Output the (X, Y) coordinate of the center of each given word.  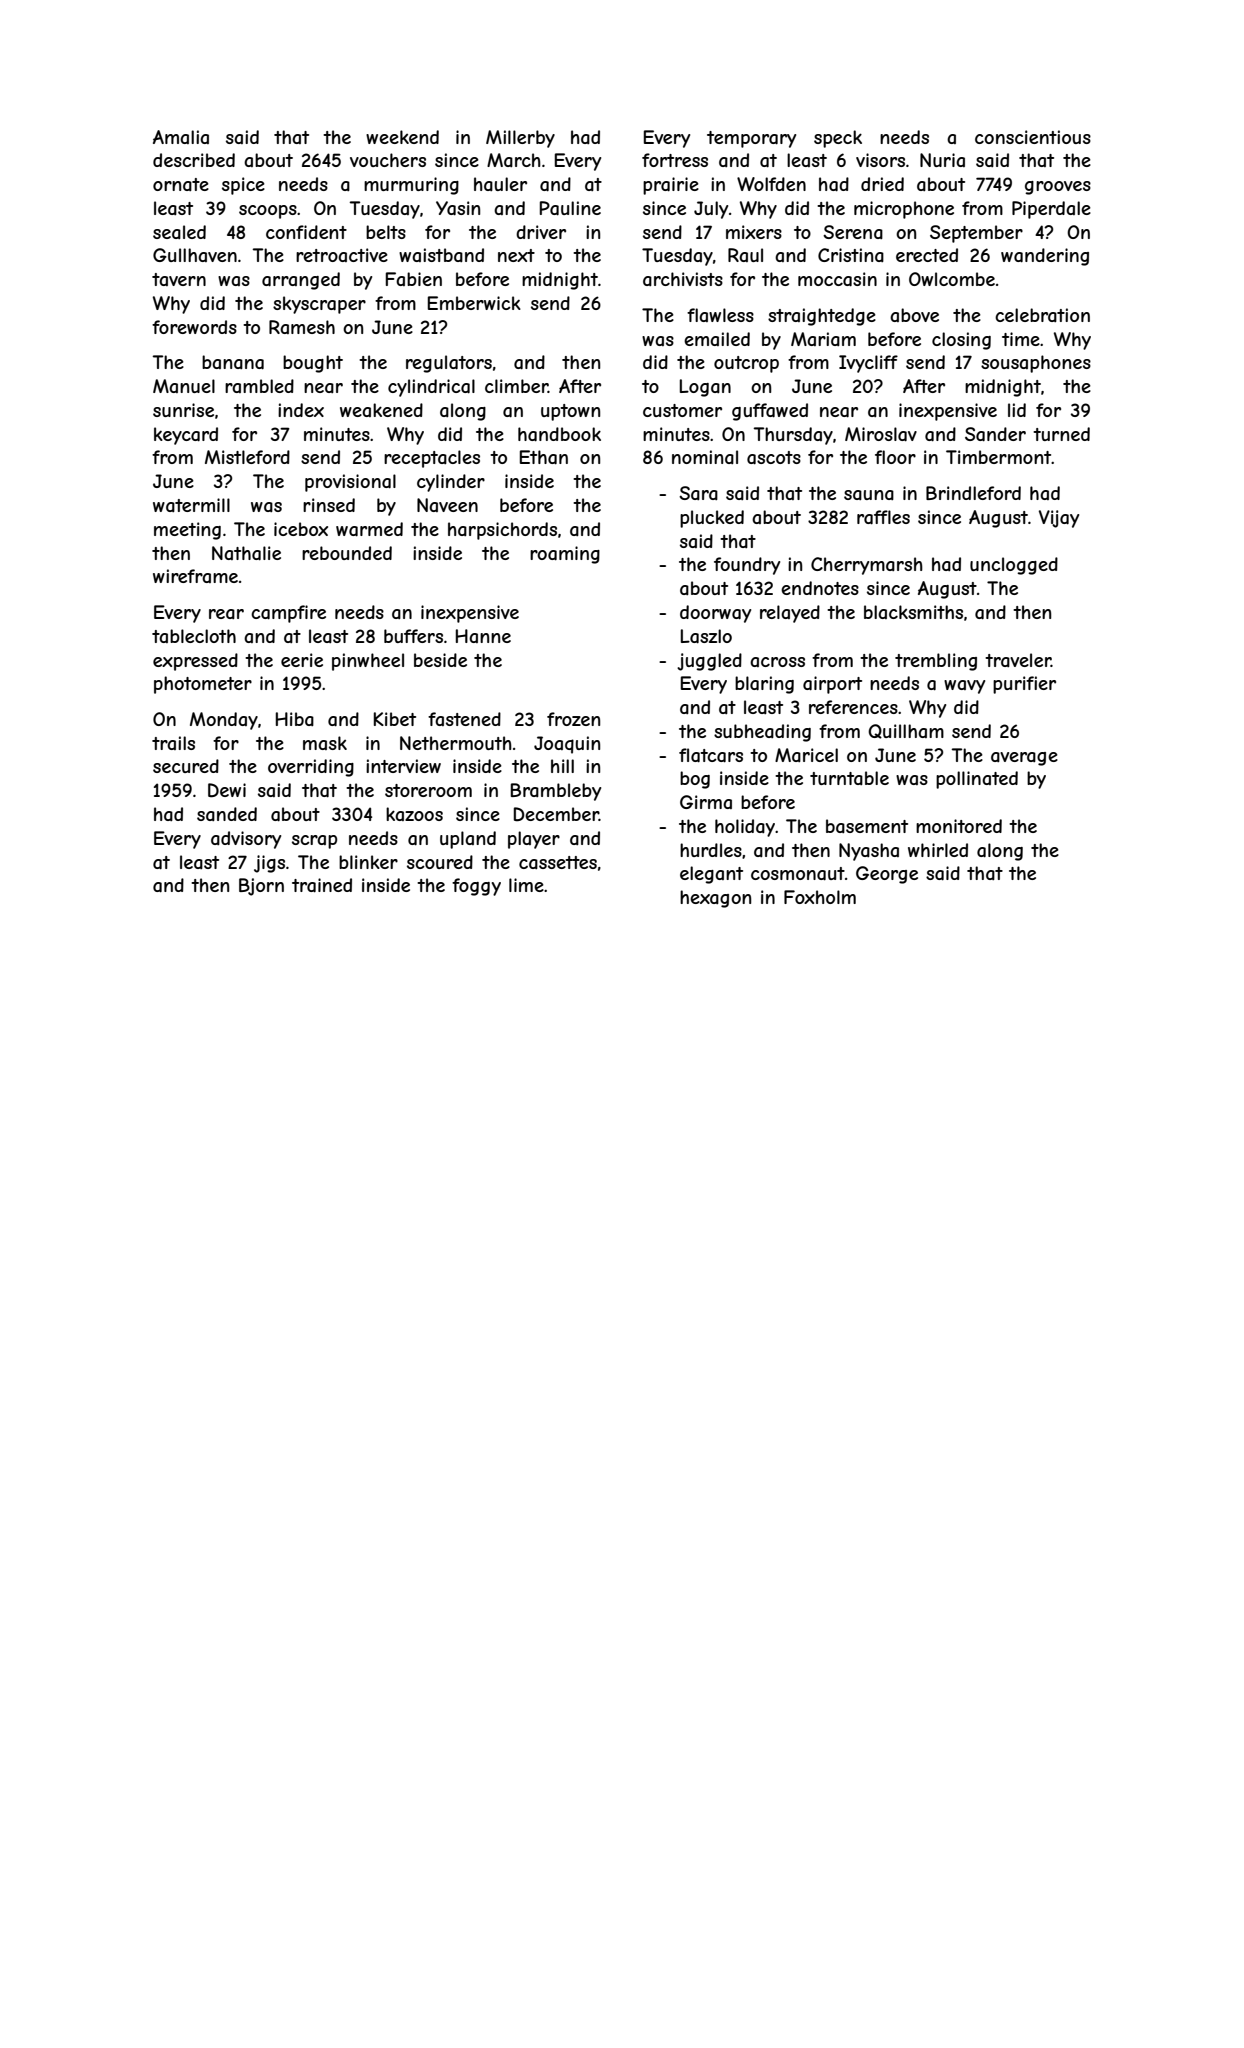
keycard (186, 436)
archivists (683, 279)
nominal (705, 457)
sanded (227, 814)
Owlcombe (952, 279)
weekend (402, 137)
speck (838, 139)
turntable (849, 778)
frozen (573, 719)
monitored (959, 826)
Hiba (295, 719)
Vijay (1059, 519)
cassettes (558, 862)
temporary (751, 139)
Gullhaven (195, 255)
